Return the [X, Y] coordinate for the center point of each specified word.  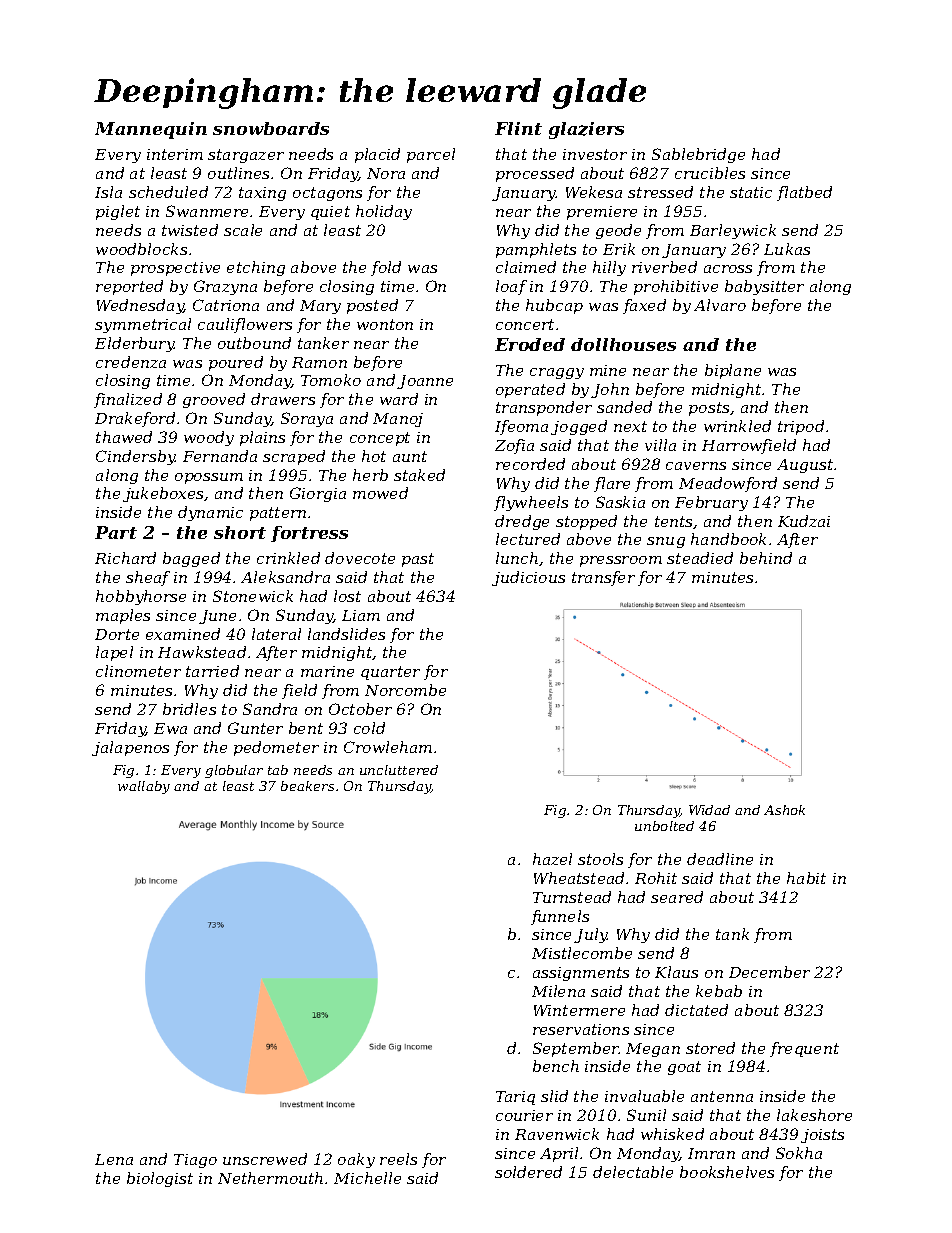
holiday [384, 212]
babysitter [764, 287]
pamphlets [536, 250]
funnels [560, 917]
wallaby [144, 787]
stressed [660, 192]
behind [766, 558]
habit [806, 878]
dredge [522, 522]
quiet [330, 213]
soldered [528, 1172]
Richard [125, 558]
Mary [320, 307]
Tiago [195, 1161]
